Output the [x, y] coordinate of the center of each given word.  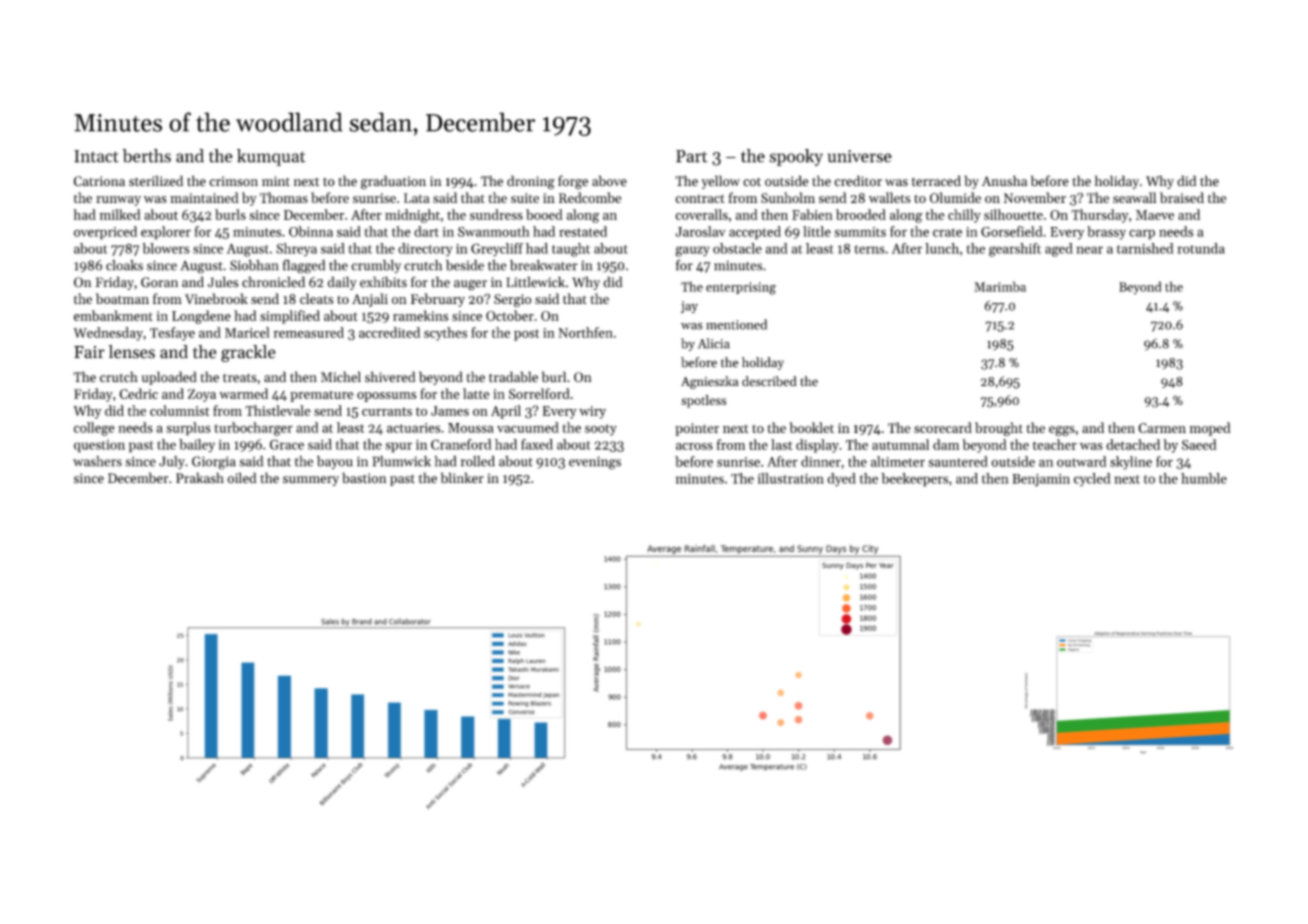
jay [689, 307]
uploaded [169, 378]
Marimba [1000, 286]
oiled [242, 478]
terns [870, 249]
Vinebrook [216, 298]
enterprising [741, 288]
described [769, 381]
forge [573, 182]
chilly [964, 216]
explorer [166, 233]
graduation [393, 182]
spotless [703, 401]
